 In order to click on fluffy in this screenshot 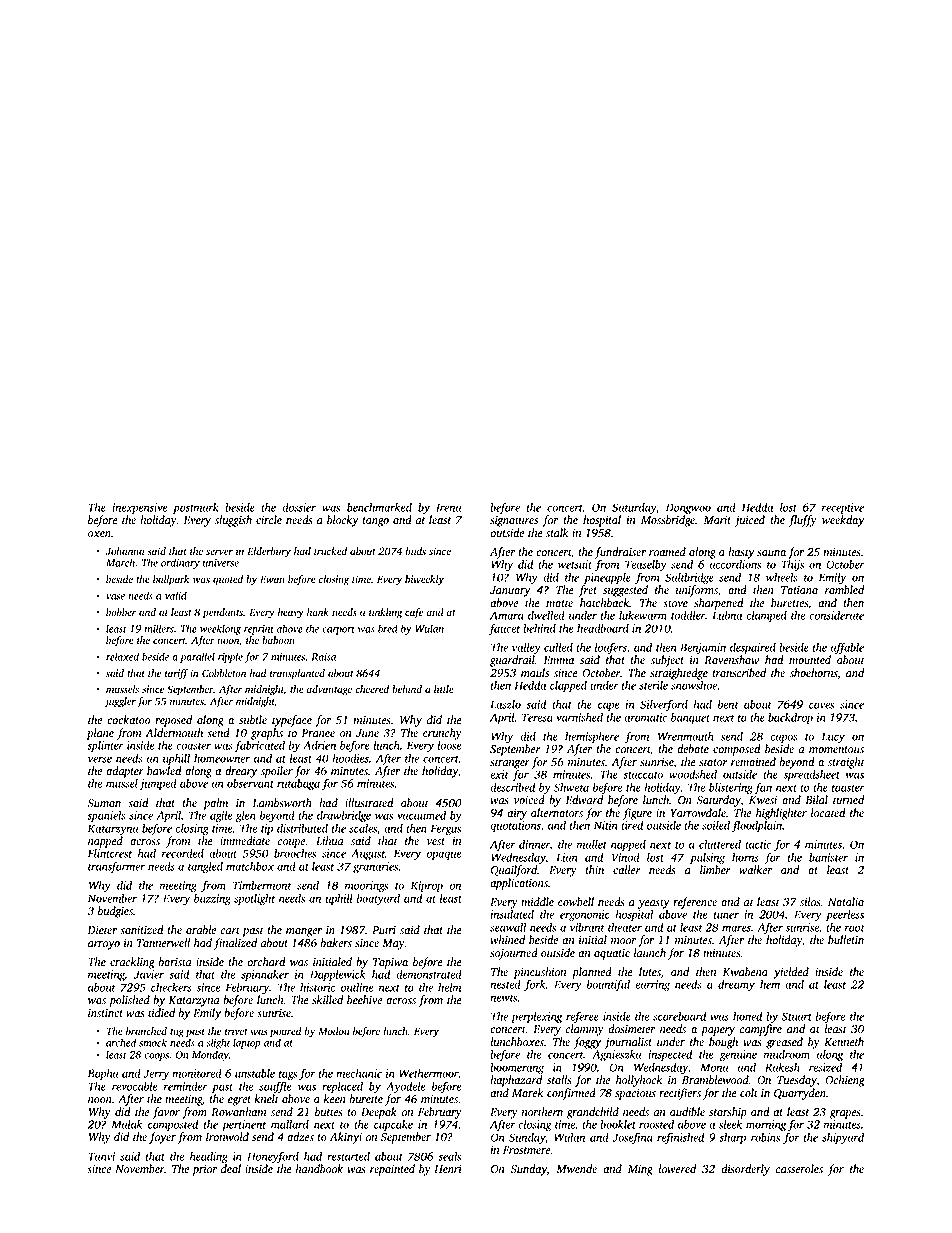, I will do `click(803, 521)`.
